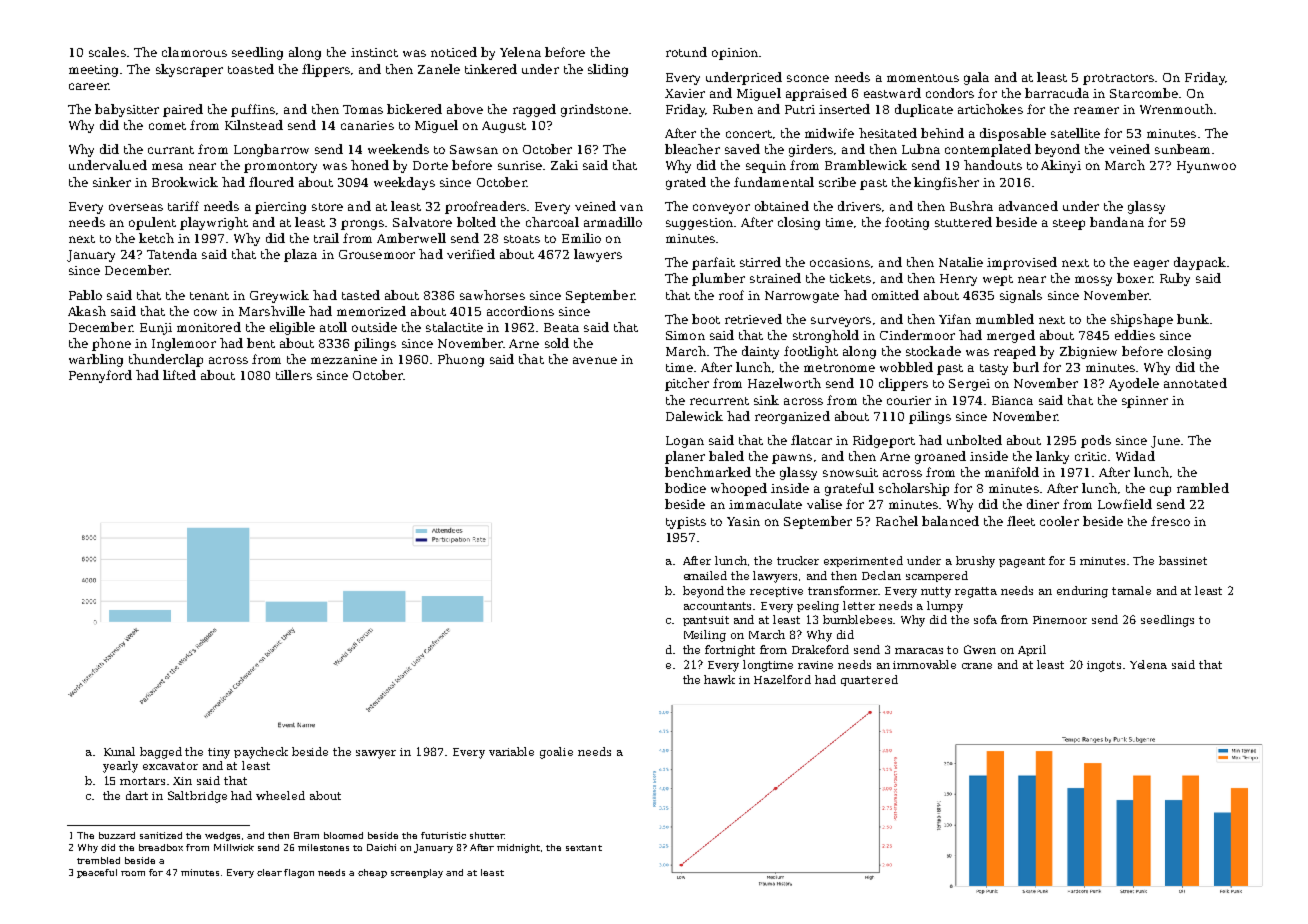 Image resolution: width=1308 pixels, height=924 pixels. Describe the element at coordinates (686, 523) in the screenshot. I see `typists` at that location.
